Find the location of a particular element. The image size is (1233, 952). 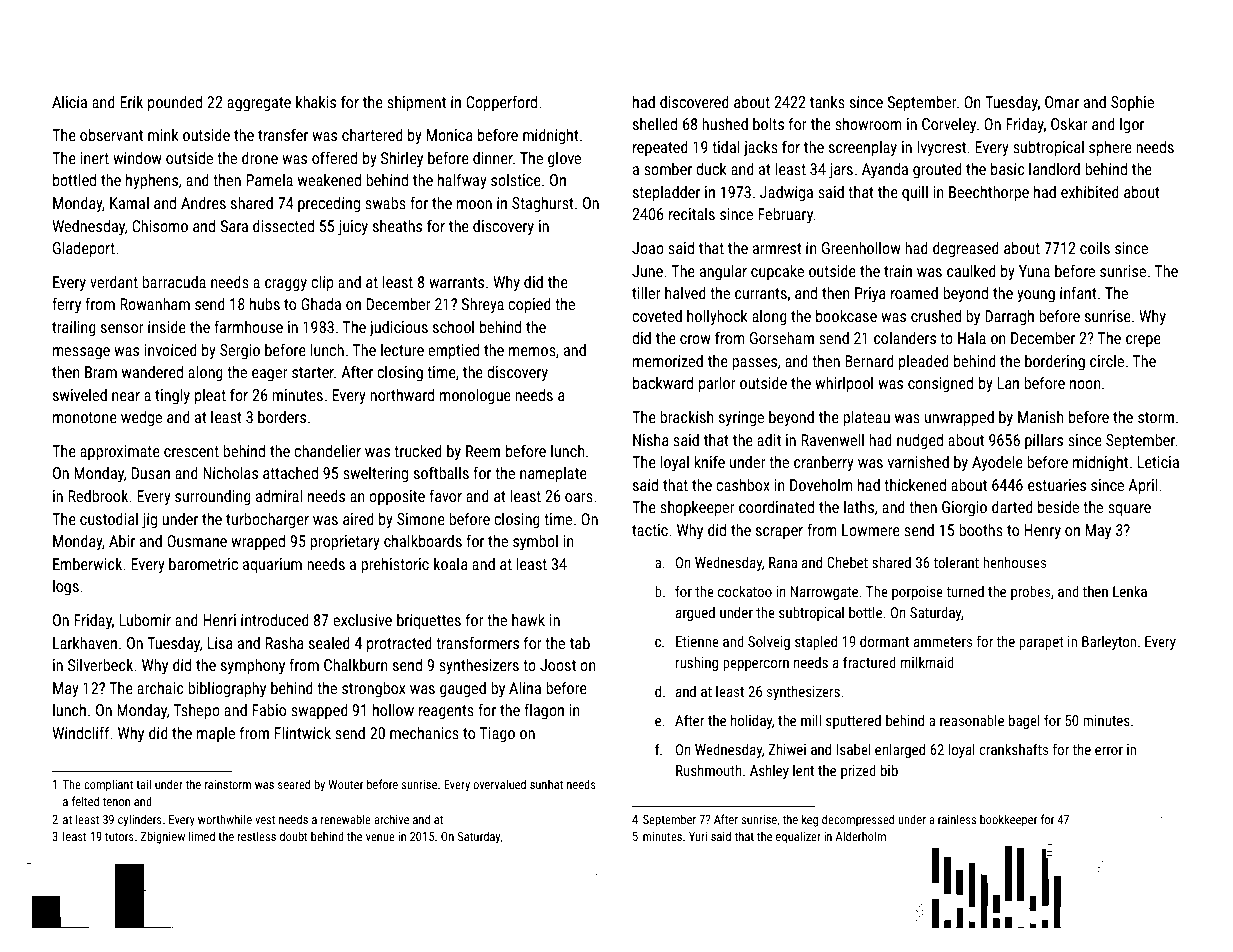

Rushmouth is located at coordinates (709, 770).
